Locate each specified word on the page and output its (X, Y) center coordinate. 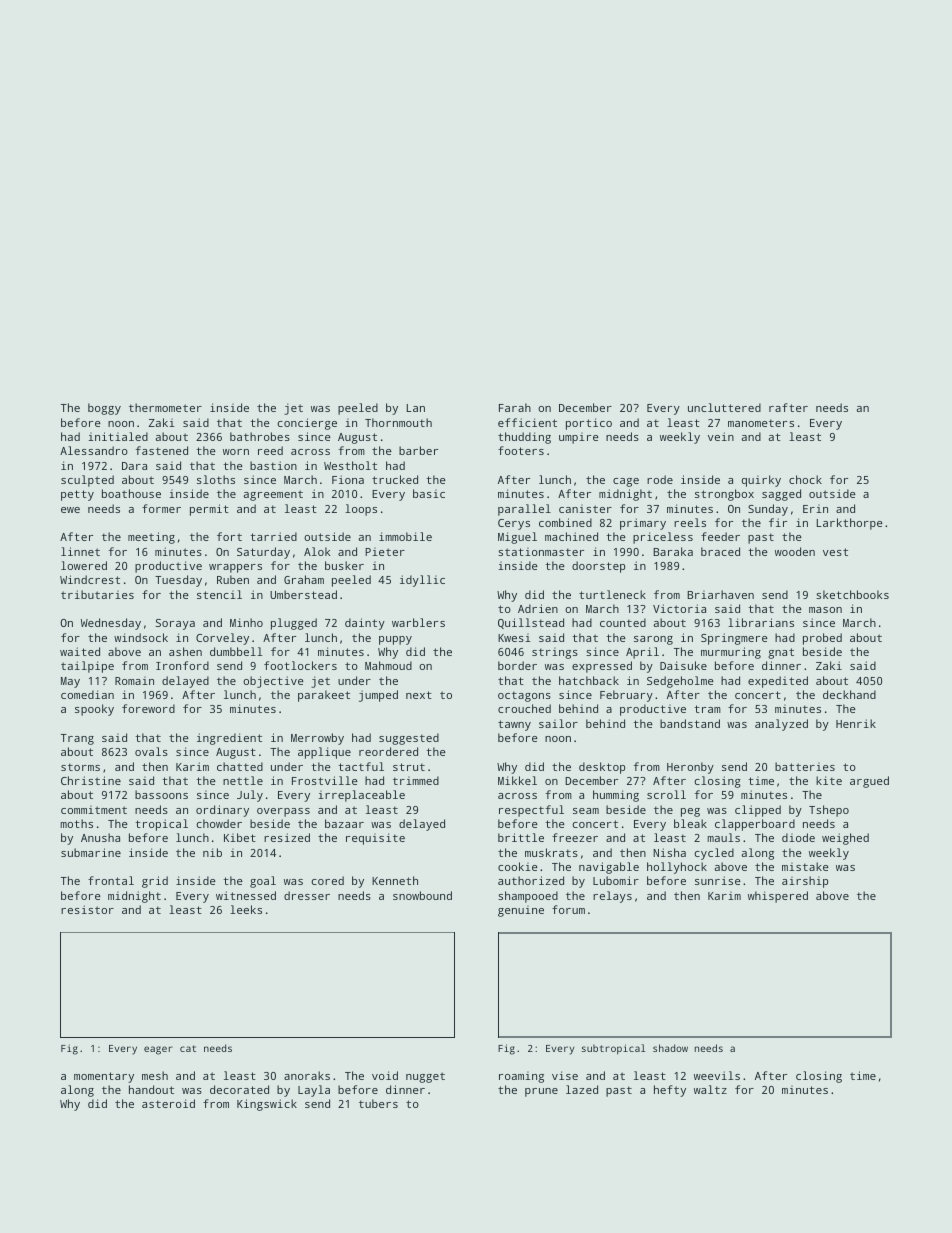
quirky (761, 481)
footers (521, 450)
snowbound (422, 895)
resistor (87, 909)
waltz (710, 1089)
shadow (670, 1048)
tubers (378, 1103)
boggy (104, 409)
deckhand (849, 694)
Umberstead (303, 594)
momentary (104, 1077)
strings (555, 653)
